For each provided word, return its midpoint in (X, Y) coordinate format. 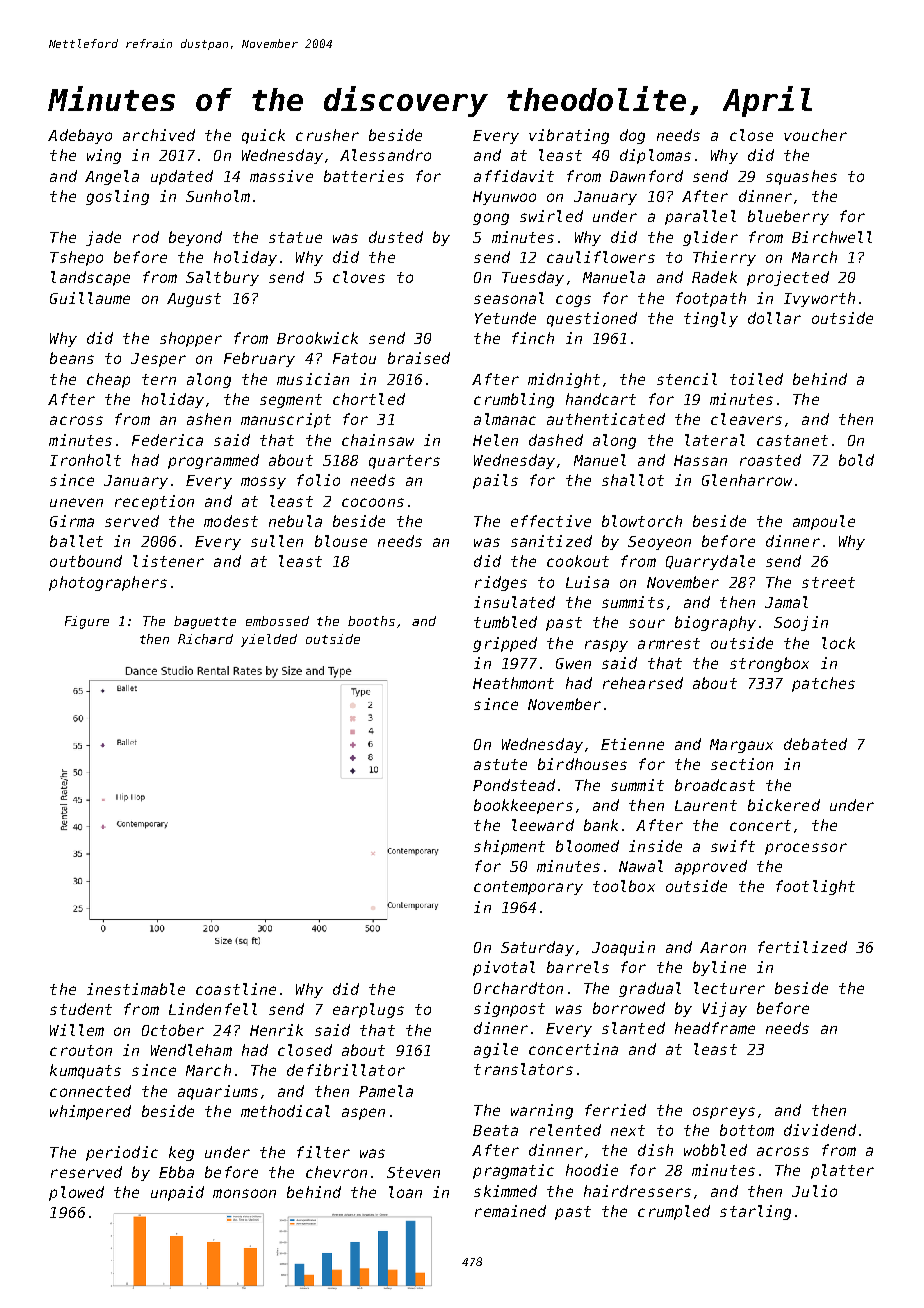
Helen (495, 440)
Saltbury (222, 278)
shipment (509, 847)
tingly (711, 319)
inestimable (136, 989)
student (81, 1009)
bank (601, 825)
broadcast (715, 785)
